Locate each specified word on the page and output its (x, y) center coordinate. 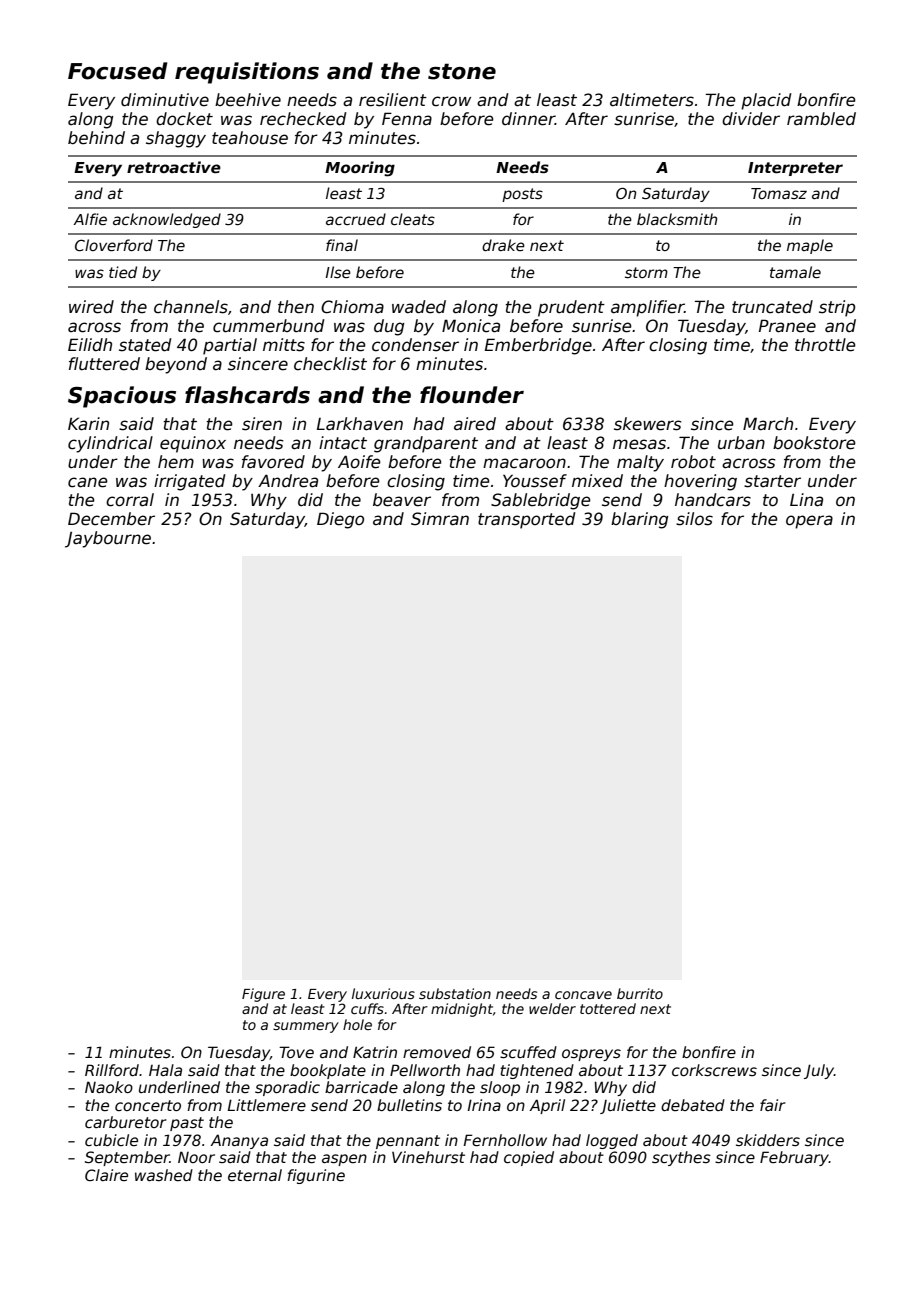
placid (766, 101)
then (296, 307)
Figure (263, 995)
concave (583, 995)
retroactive (174, 167)
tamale (795, 272)
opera (809, 522)
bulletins (409, 1105)
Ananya (239, 1141)
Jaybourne (108, 539)
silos (694, 519)
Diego (340, 520)
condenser (415, 345)
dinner (528, 119)
